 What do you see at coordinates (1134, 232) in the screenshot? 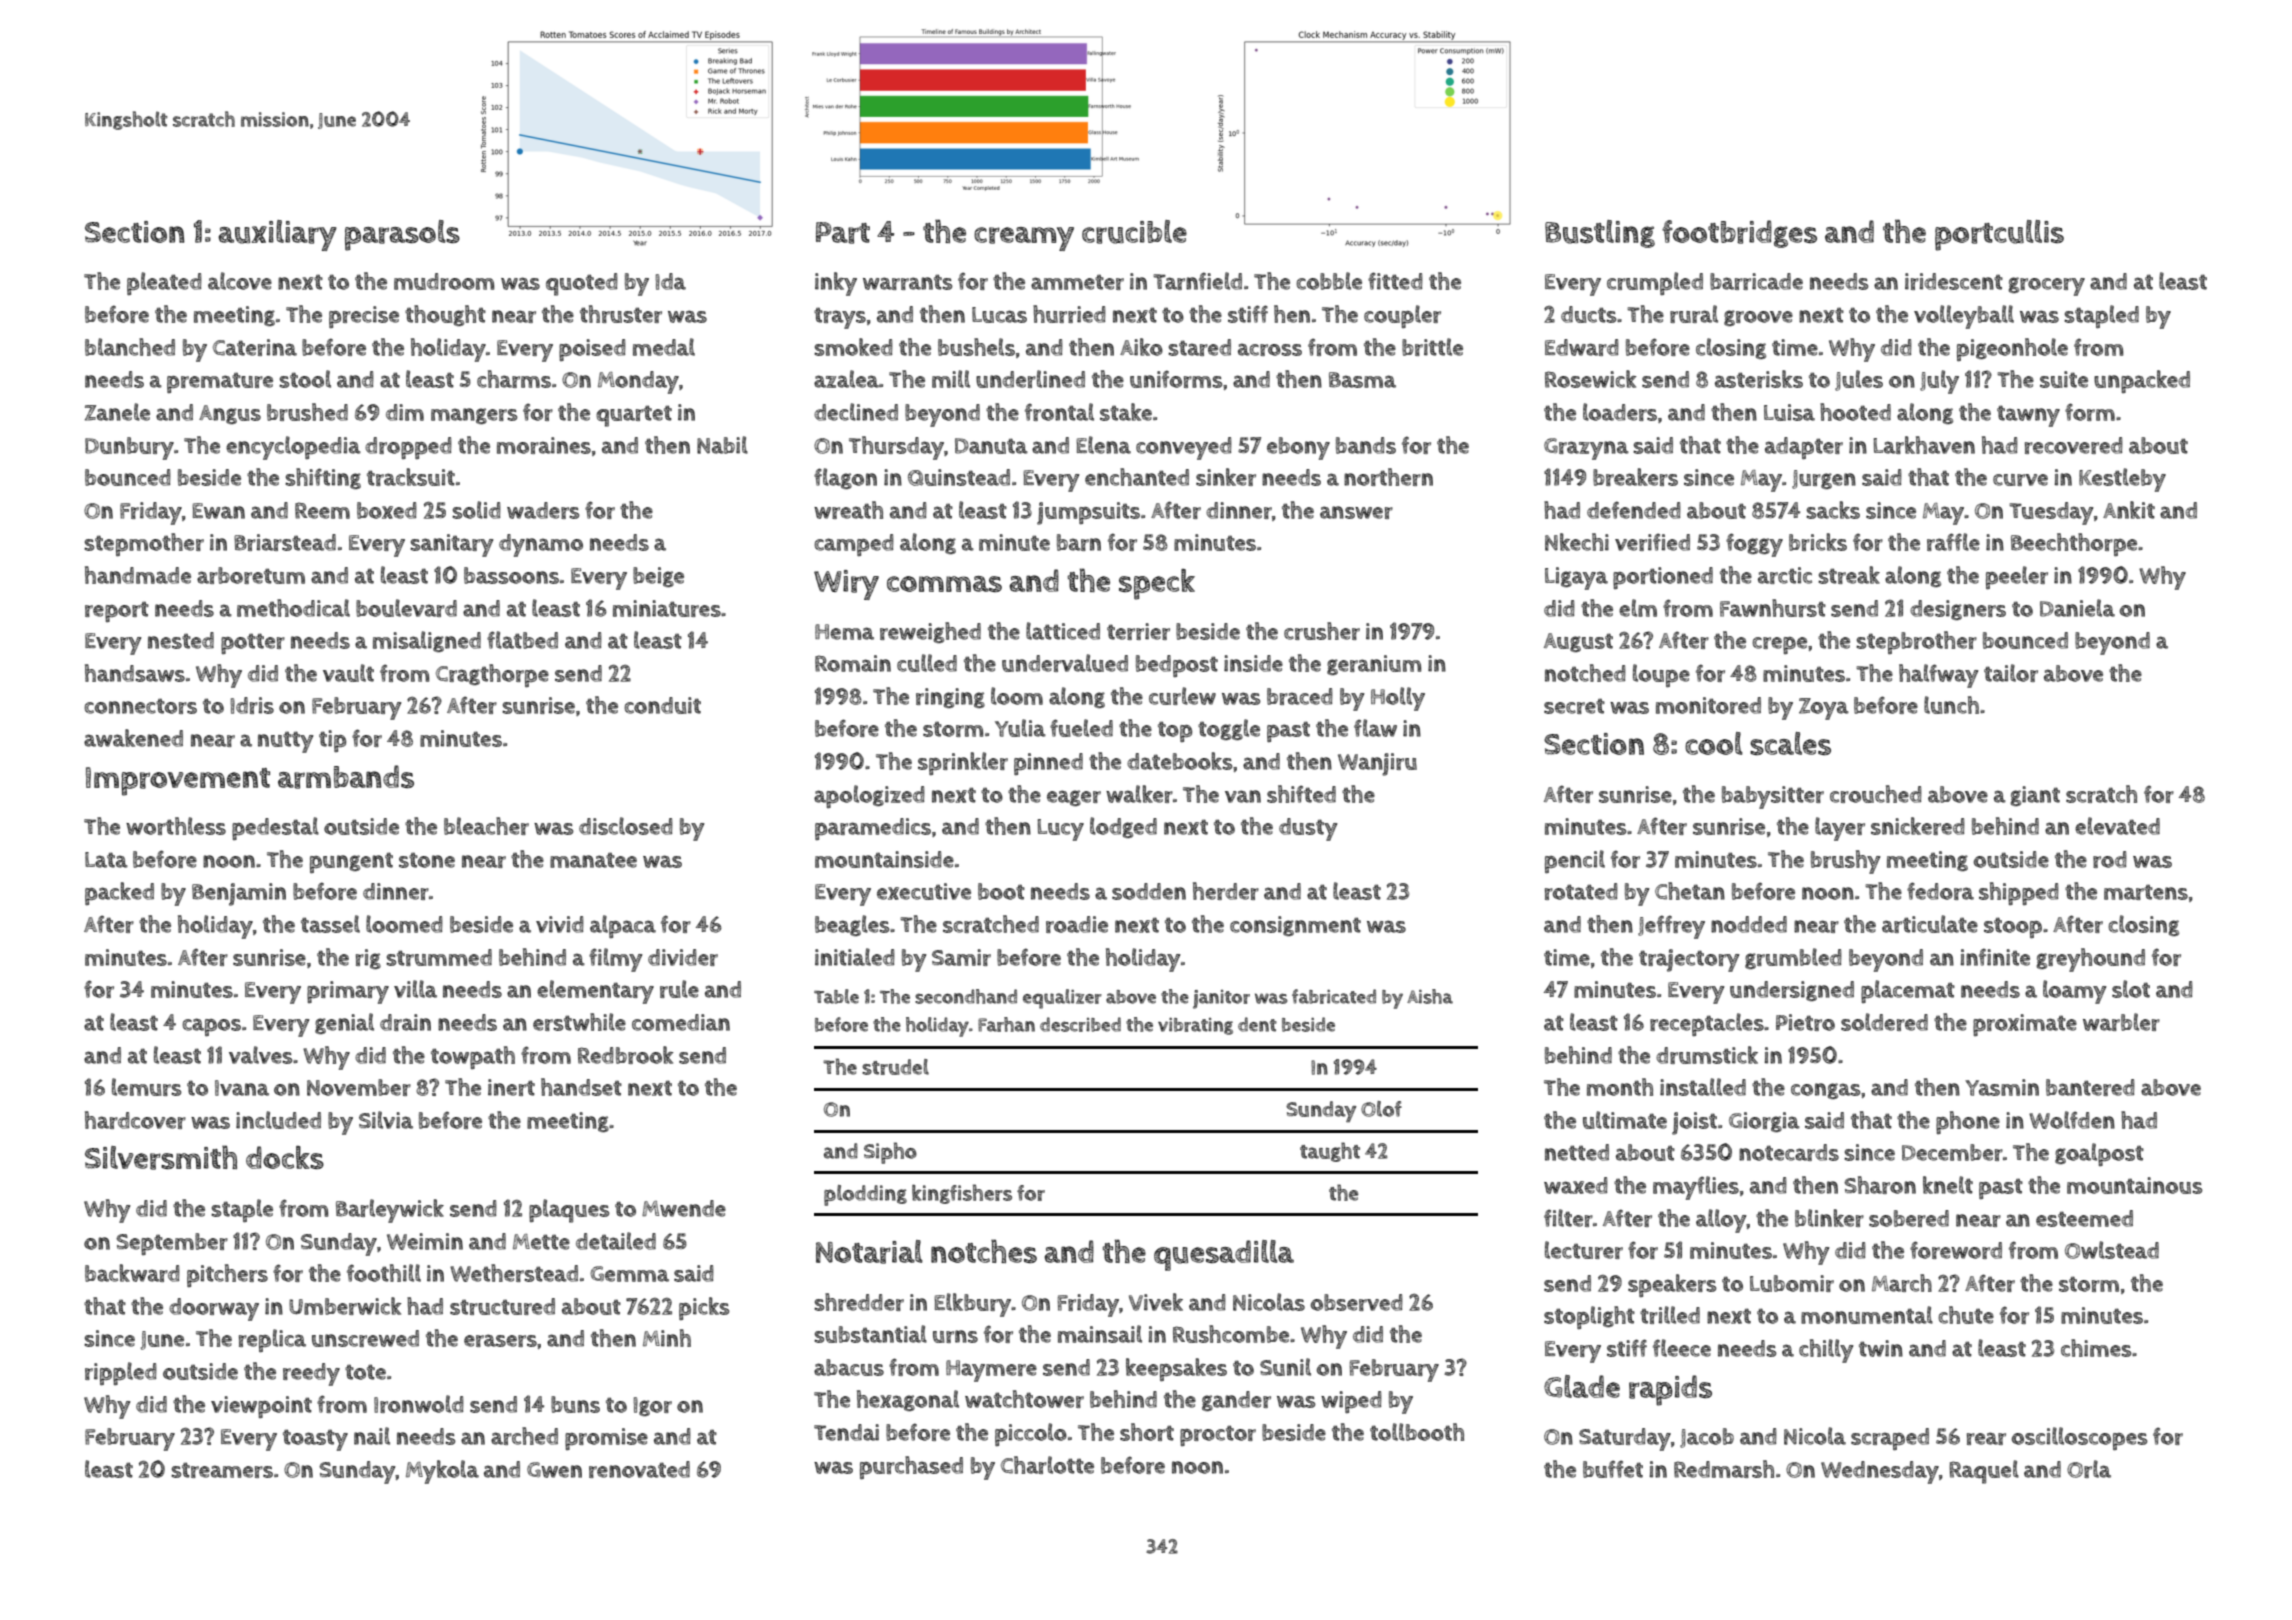
I see `crucible` at bounding box center [1134, 232].
